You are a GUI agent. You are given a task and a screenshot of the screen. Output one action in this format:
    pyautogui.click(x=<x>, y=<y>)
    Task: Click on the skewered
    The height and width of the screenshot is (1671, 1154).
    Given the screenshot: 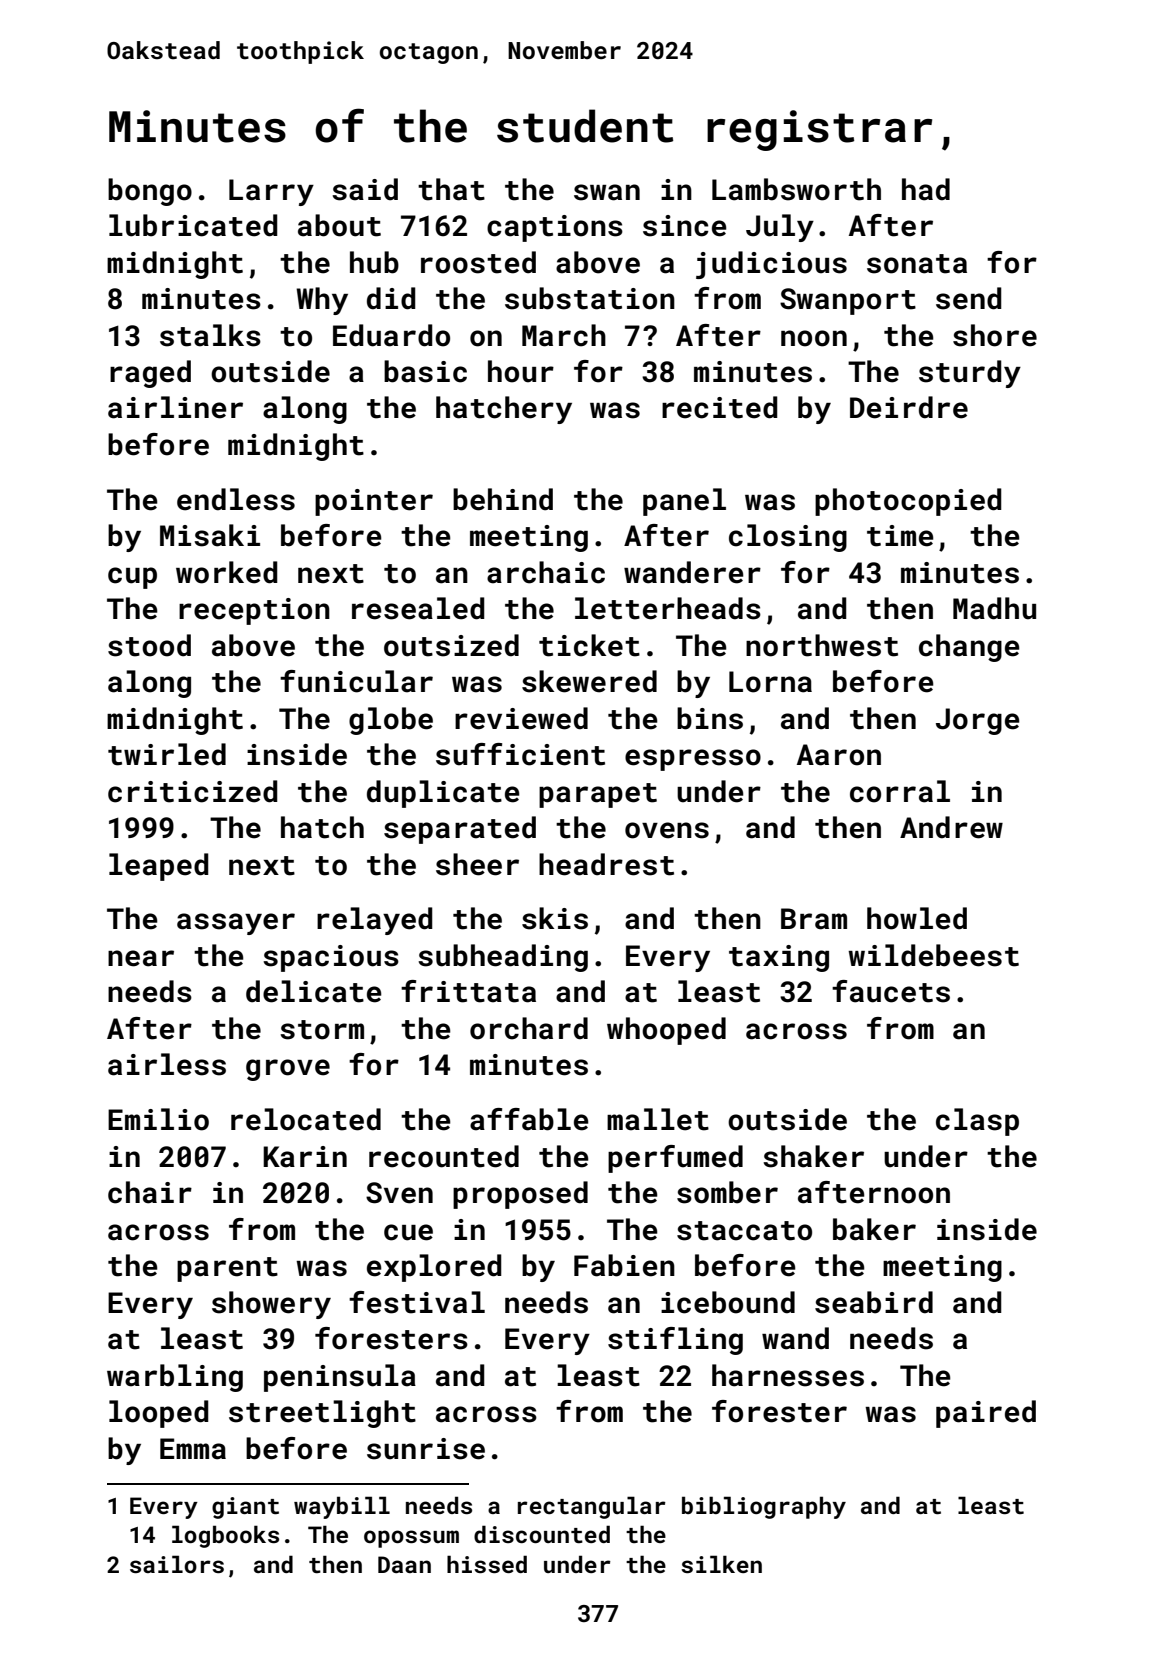 What is the action you would take?
    pyautogui.click(x=589, y=681)
